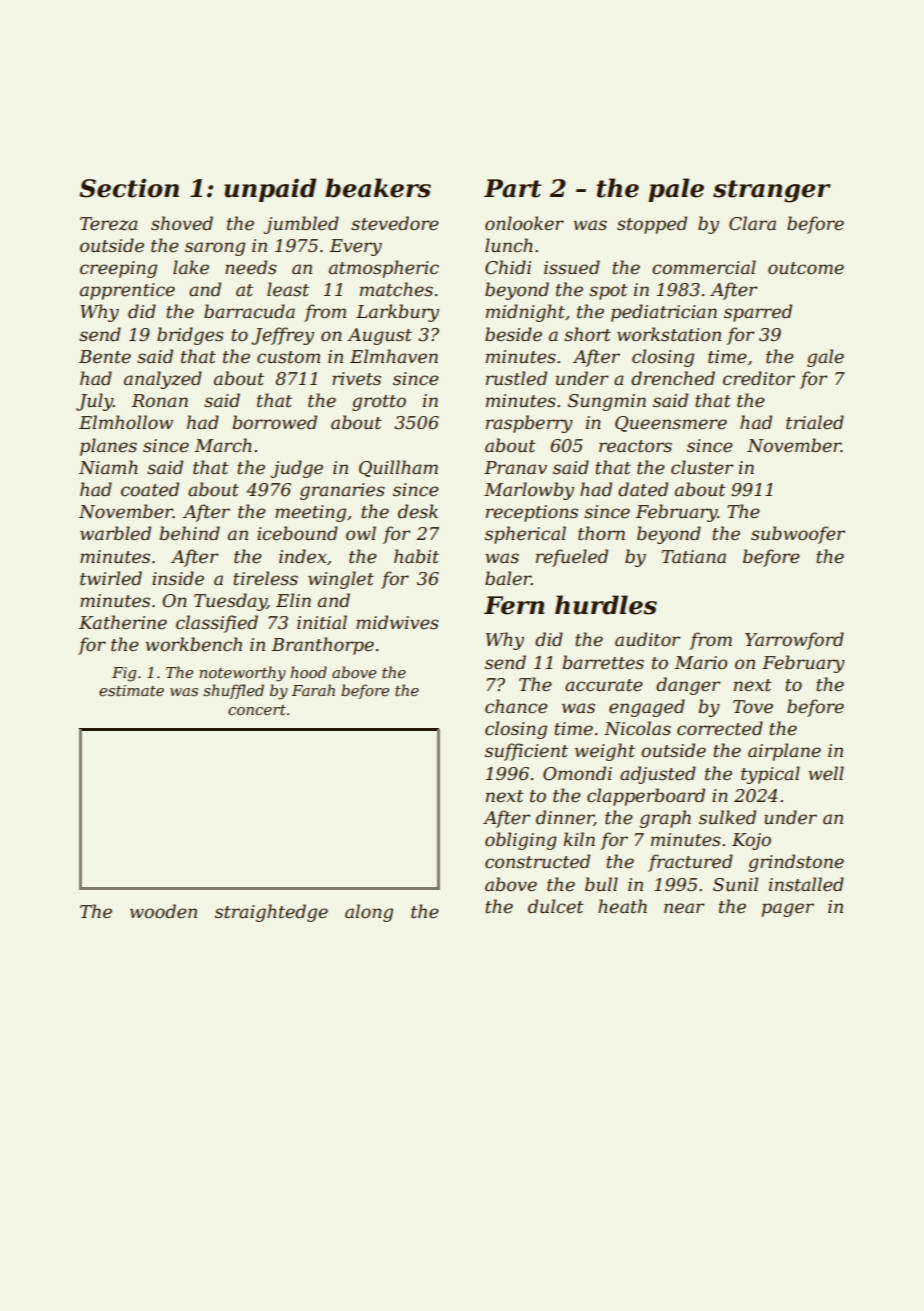  Describe the element at coordinates (826, 773) in the page. I see `well` at that location.
